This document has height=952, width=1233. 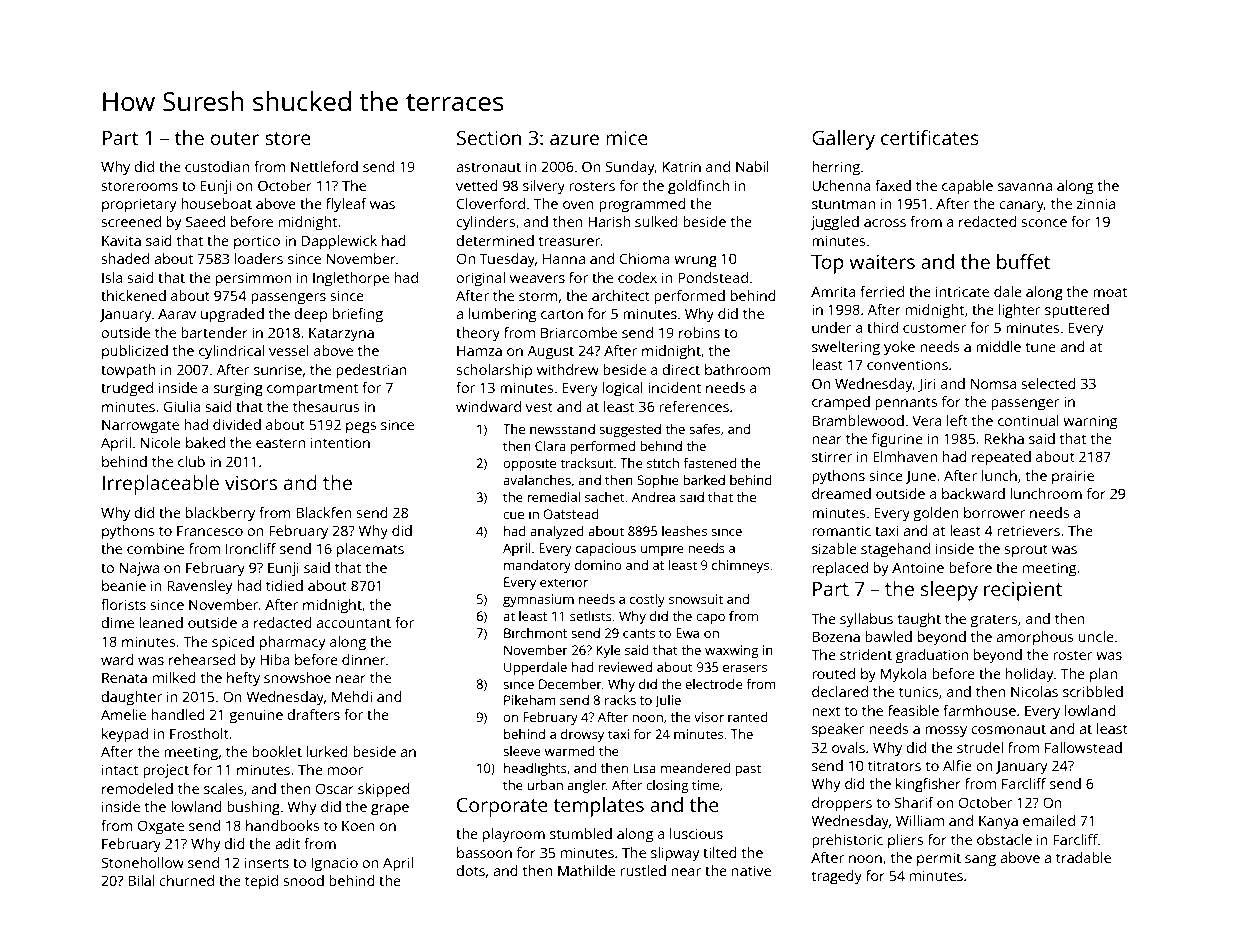 What do you see at coordinates (627, 137) in the document?
I see `mice` at bounding box center [627, 137].
